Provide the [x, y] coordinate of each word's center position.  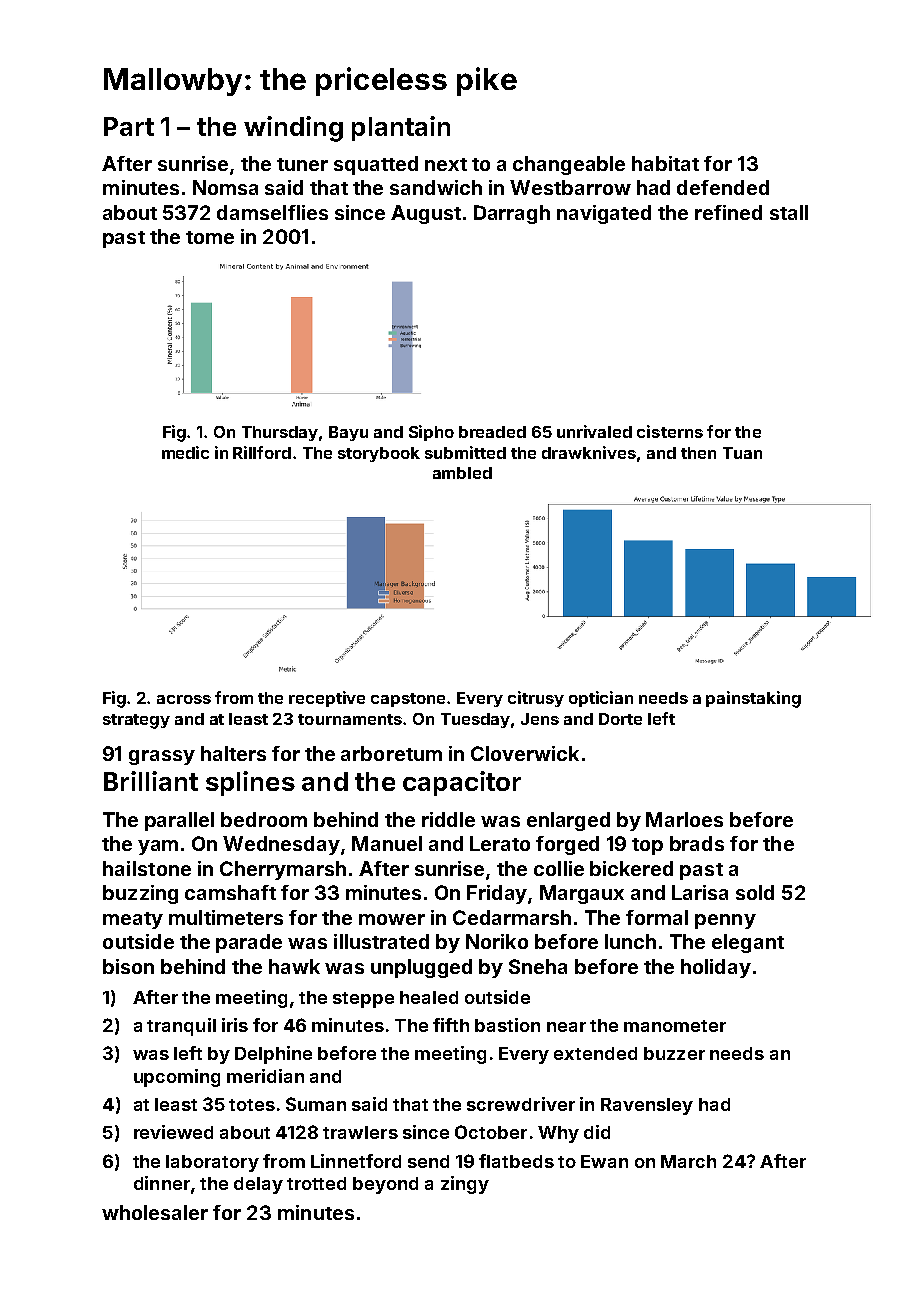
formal [657, 917]
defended [723, 187]
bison [128, 966]
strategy [136, 721]
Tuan [742, 453]
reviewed [173, 1132]
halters [233, 753]
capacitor [462, 783]
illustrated [381, 941]
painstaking [753, 699]
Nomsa [225, 187]
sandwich [436, 187]
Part [129, 126]
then [698, 453]
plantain [401, 128]
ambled [462, 473]
